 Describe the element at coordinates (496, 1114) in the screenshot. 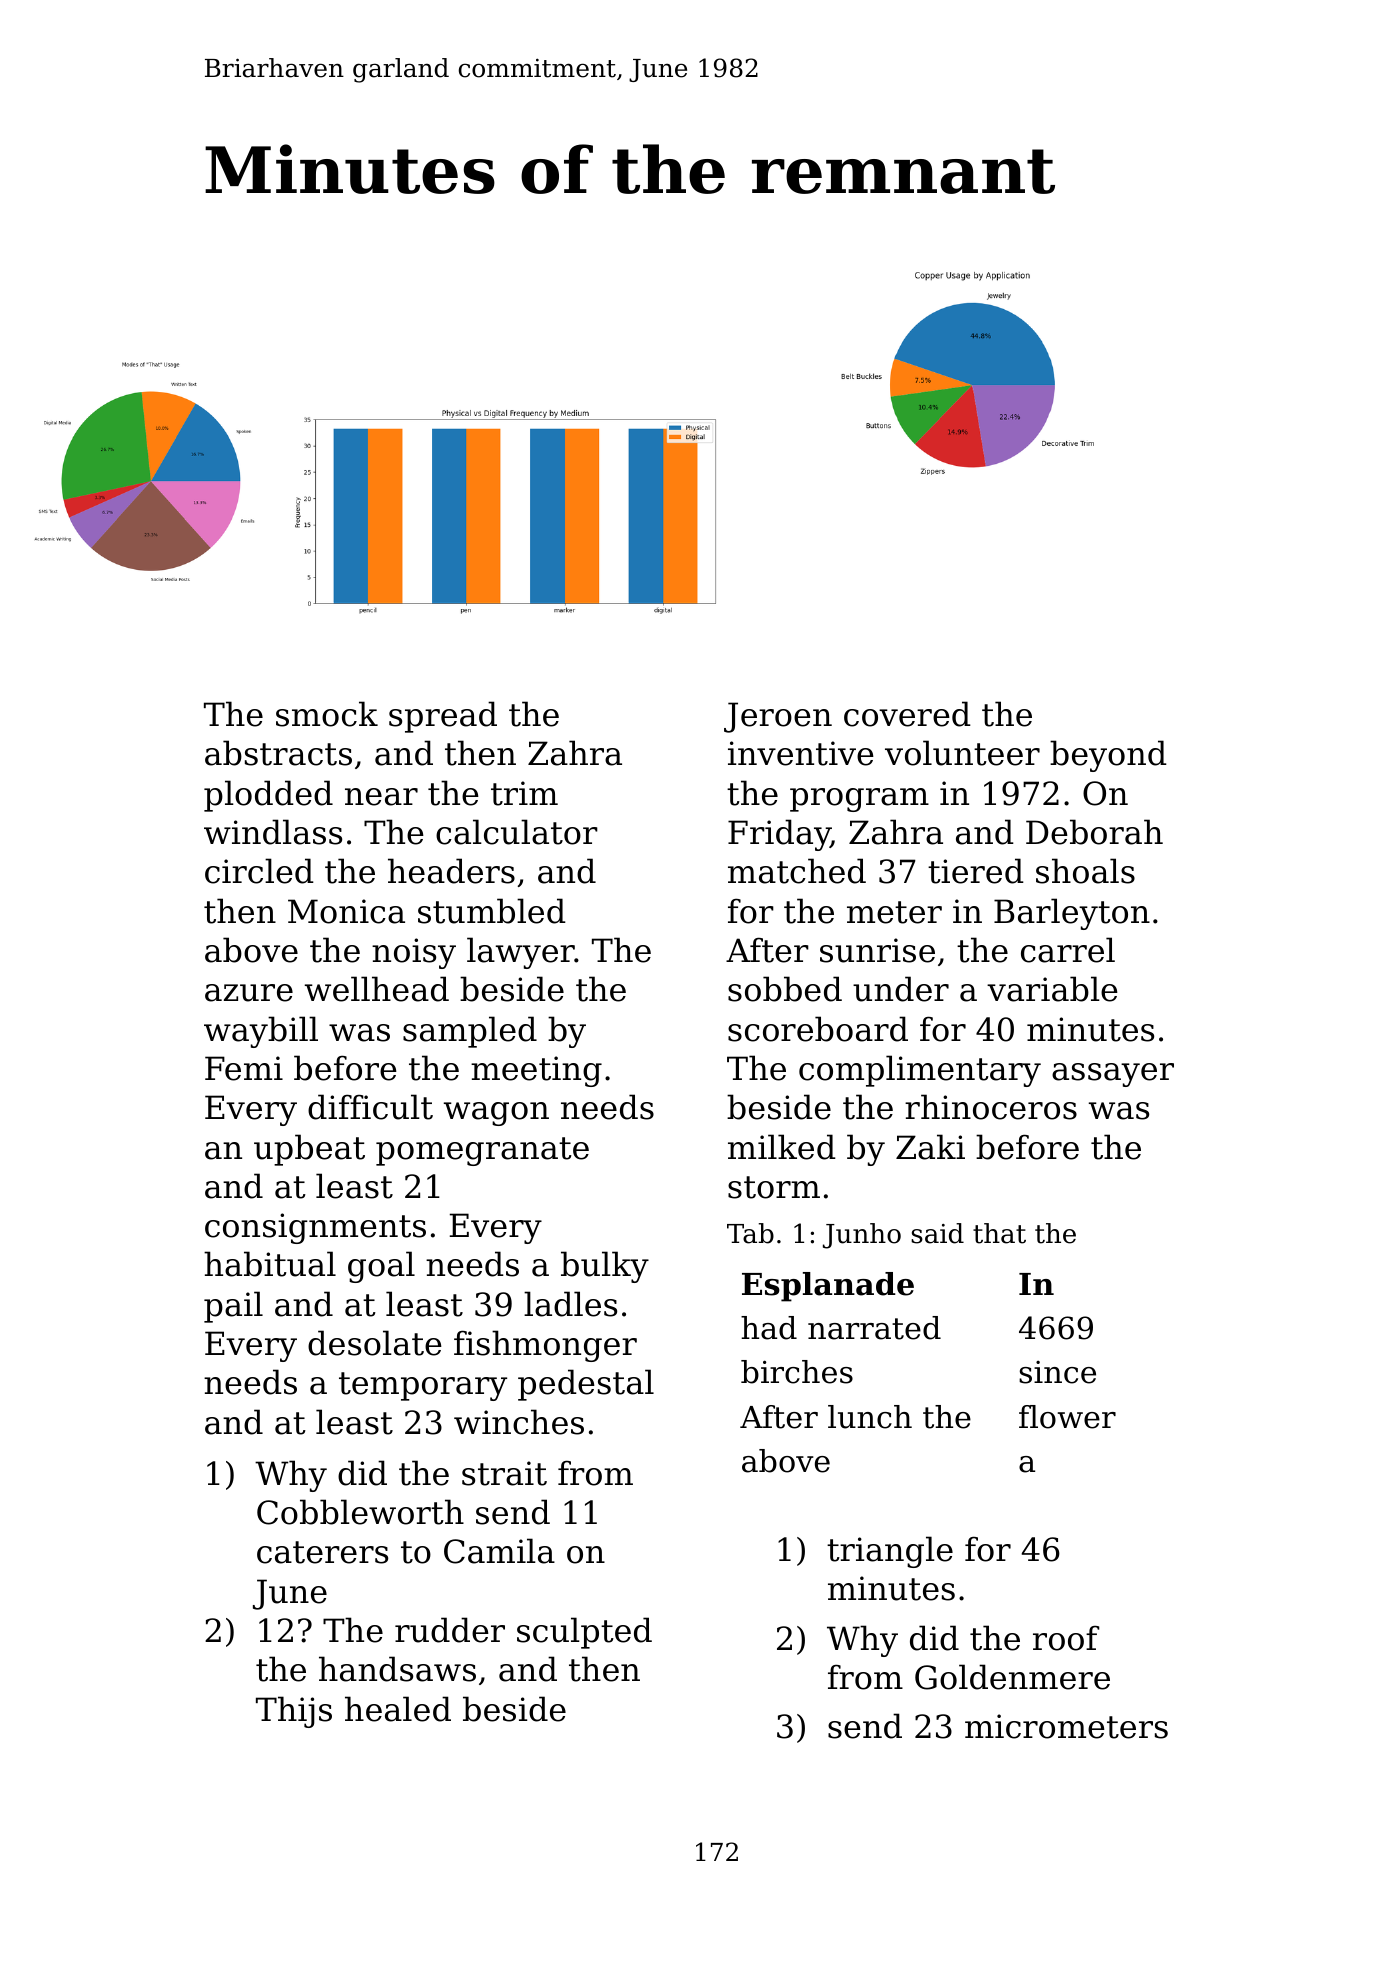

I see `wagon` at that location.
